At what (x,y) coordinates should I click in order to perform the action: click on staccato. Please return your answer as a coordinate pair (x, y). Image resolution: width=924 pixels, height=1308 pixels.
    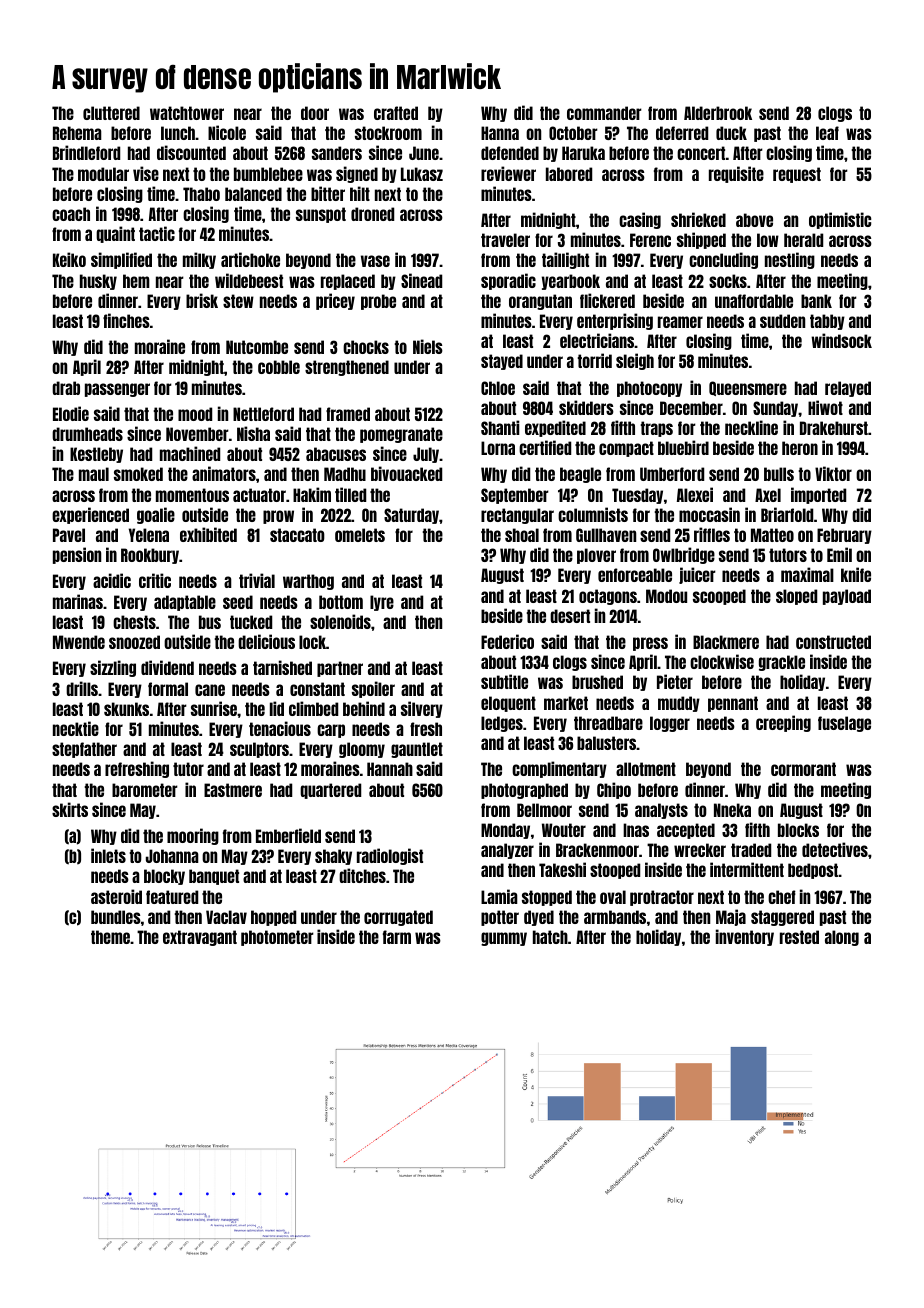
    Looking at the image, I should click on (297, 535).
